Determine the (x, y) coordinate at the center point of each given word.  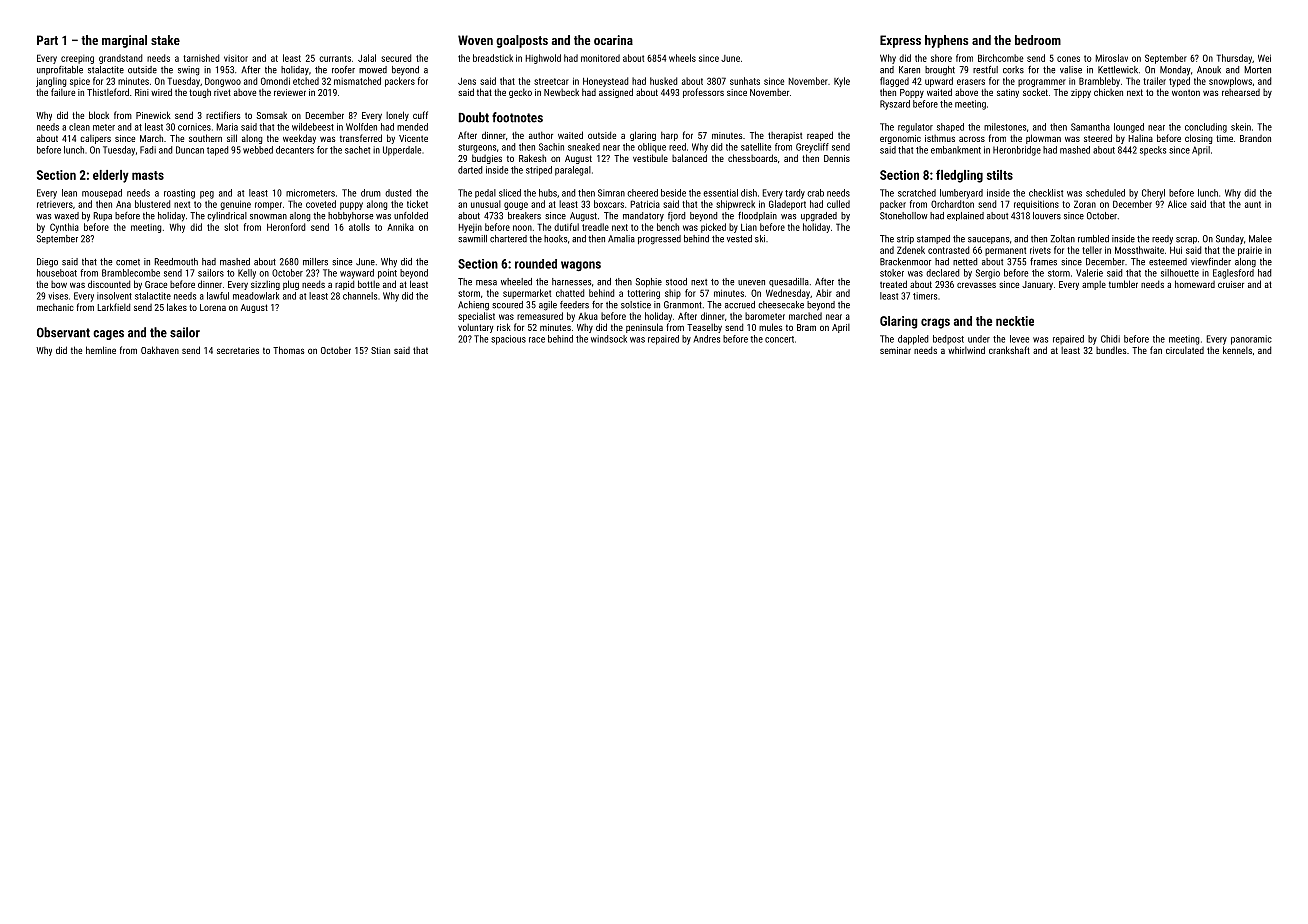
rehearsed (1241, 92)
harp (669, 136)
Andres (707, 339)
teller (1092, 250)
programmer (1042, 83)
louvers (1047, 216)
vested (739, 239)
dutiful (566, 227)
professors (703, 93)
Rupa (103, 216)
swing (188, 71)
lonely (397, 116)
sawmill (472, 239)
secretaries (238, 350)
